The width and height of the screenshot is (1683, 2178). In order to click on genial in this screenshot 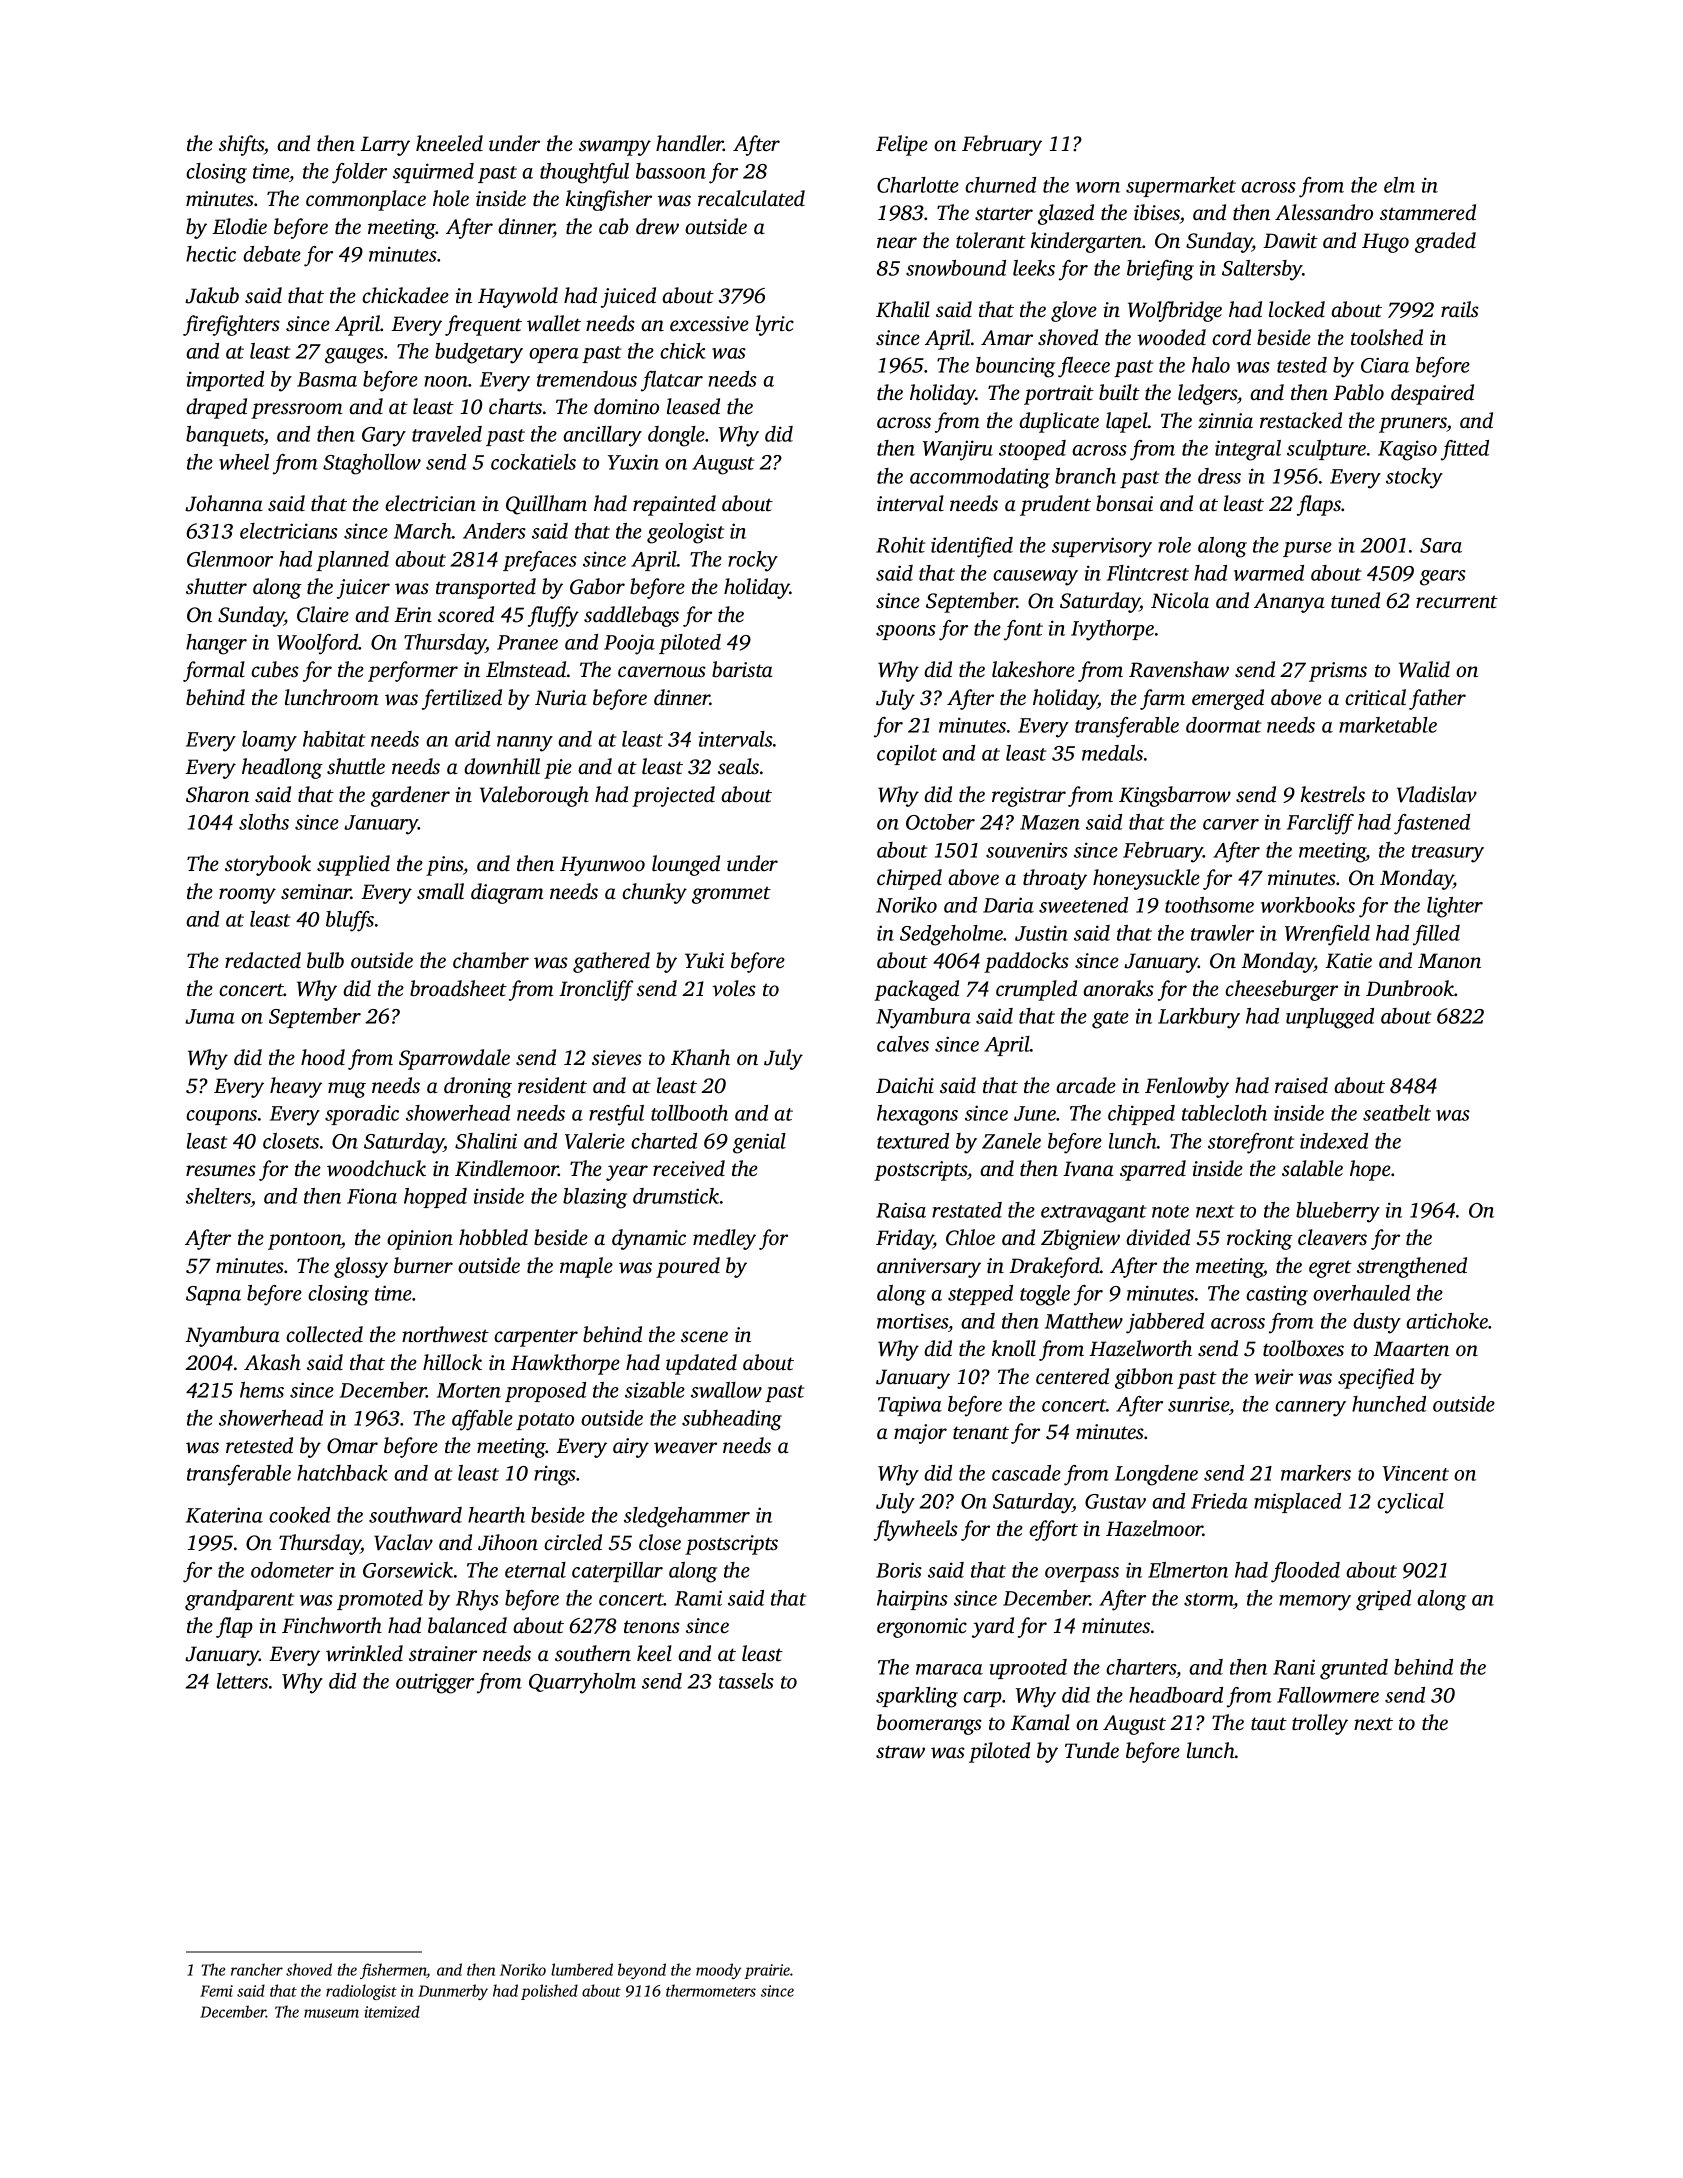, I will do `click(759, 1143)`.
